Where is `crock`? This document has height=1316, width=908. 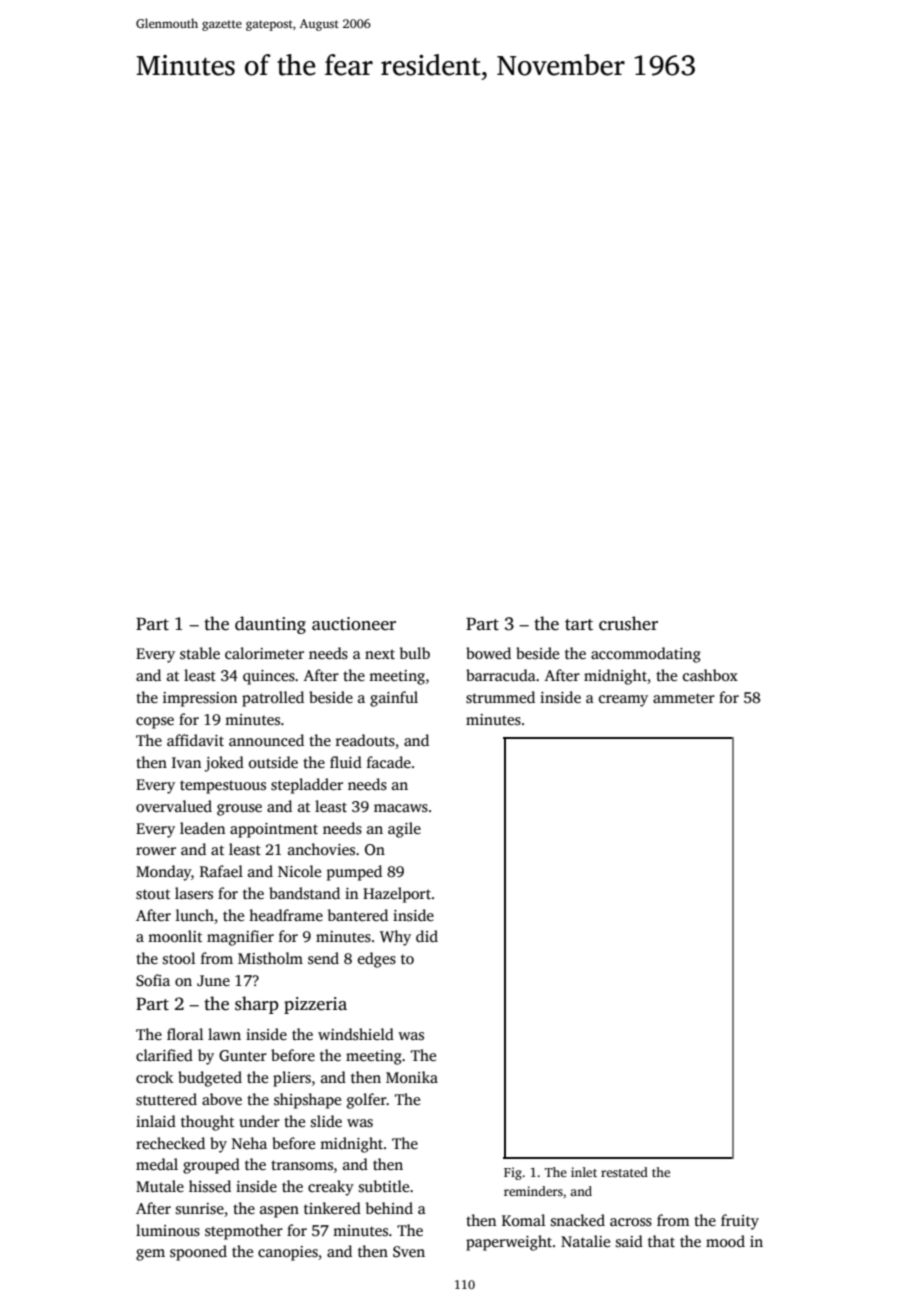 crock is located at coordinates (154, 1077).
